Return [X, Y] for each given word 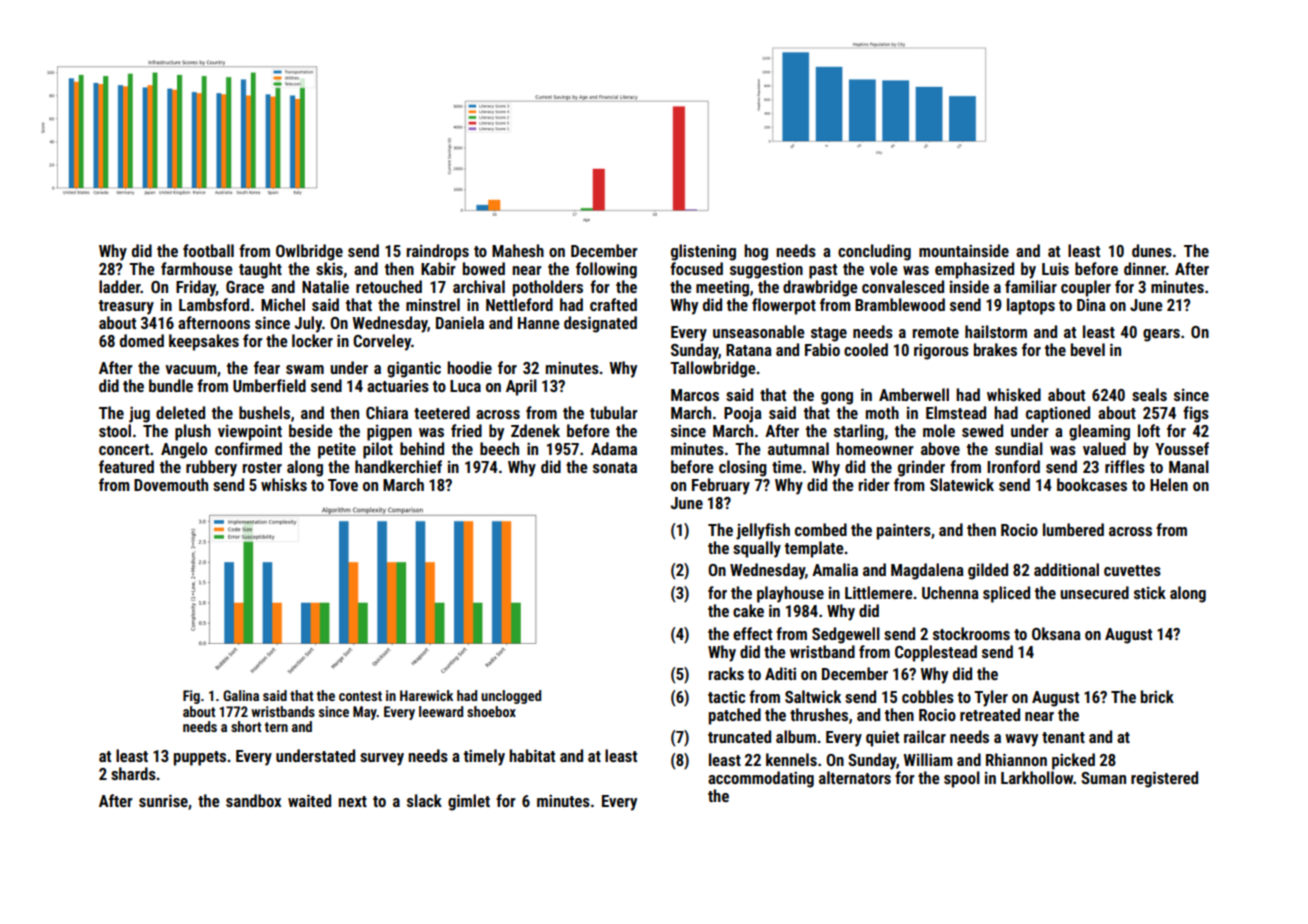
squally [757, 549]
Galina [241, 695]
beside [311, 430]
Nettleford [519, 304]
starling [859, 432]
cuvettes [1132, 570]
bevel [1088, 349]
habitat [532, 755]
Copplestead [936, 653]
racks [726, 673]
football [208, 250]
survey [382, 759]
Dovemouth [171, 484]
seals [1149, 394]
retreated [990, 714]
